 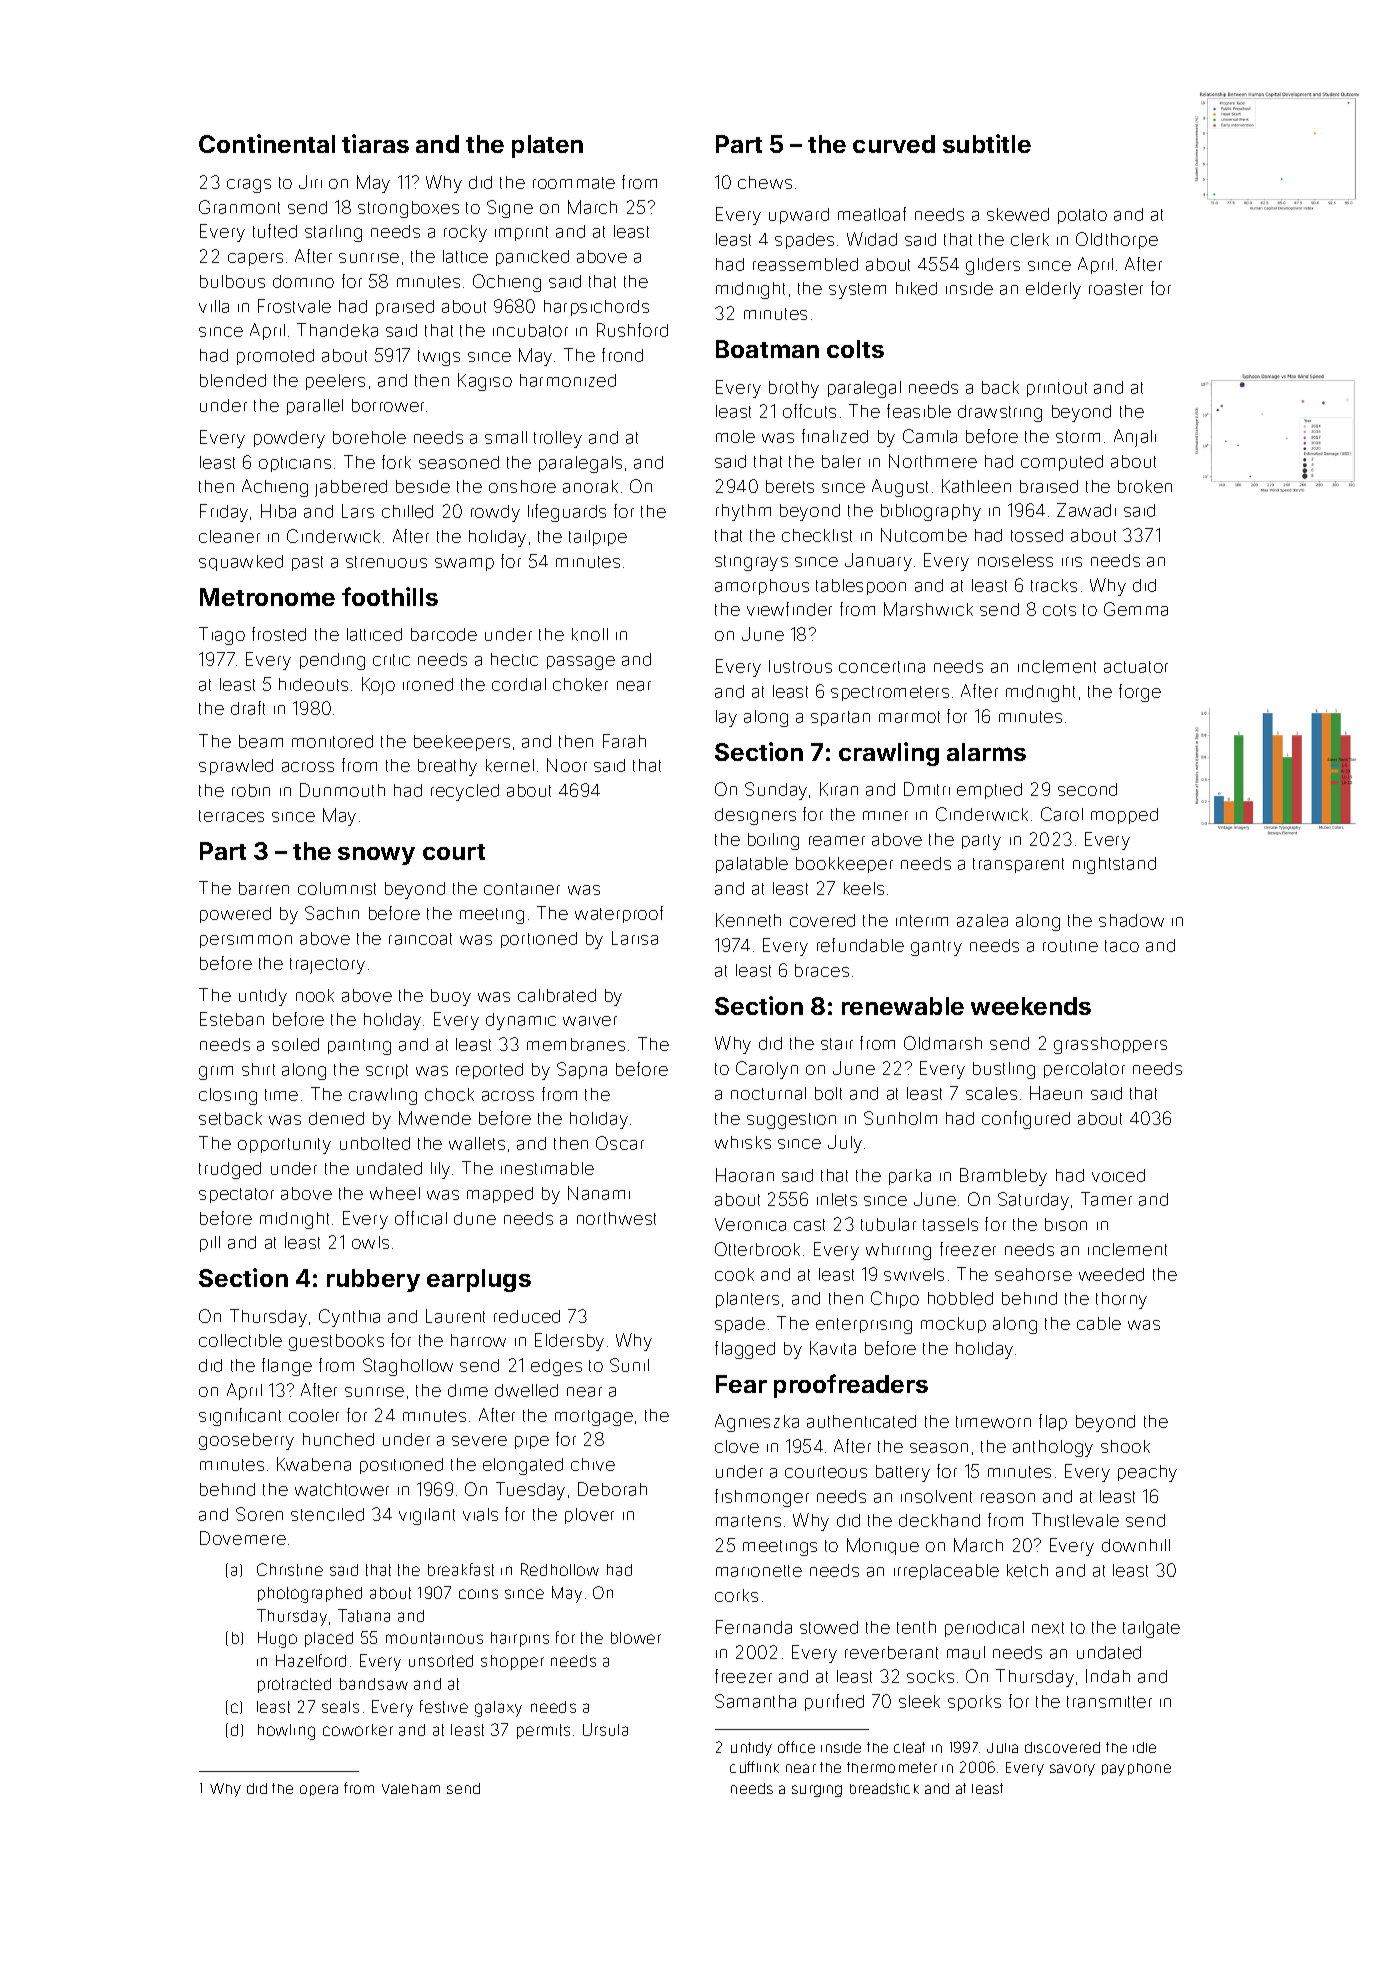 I want to click on Anjali, so click(x=1135, y=438).
